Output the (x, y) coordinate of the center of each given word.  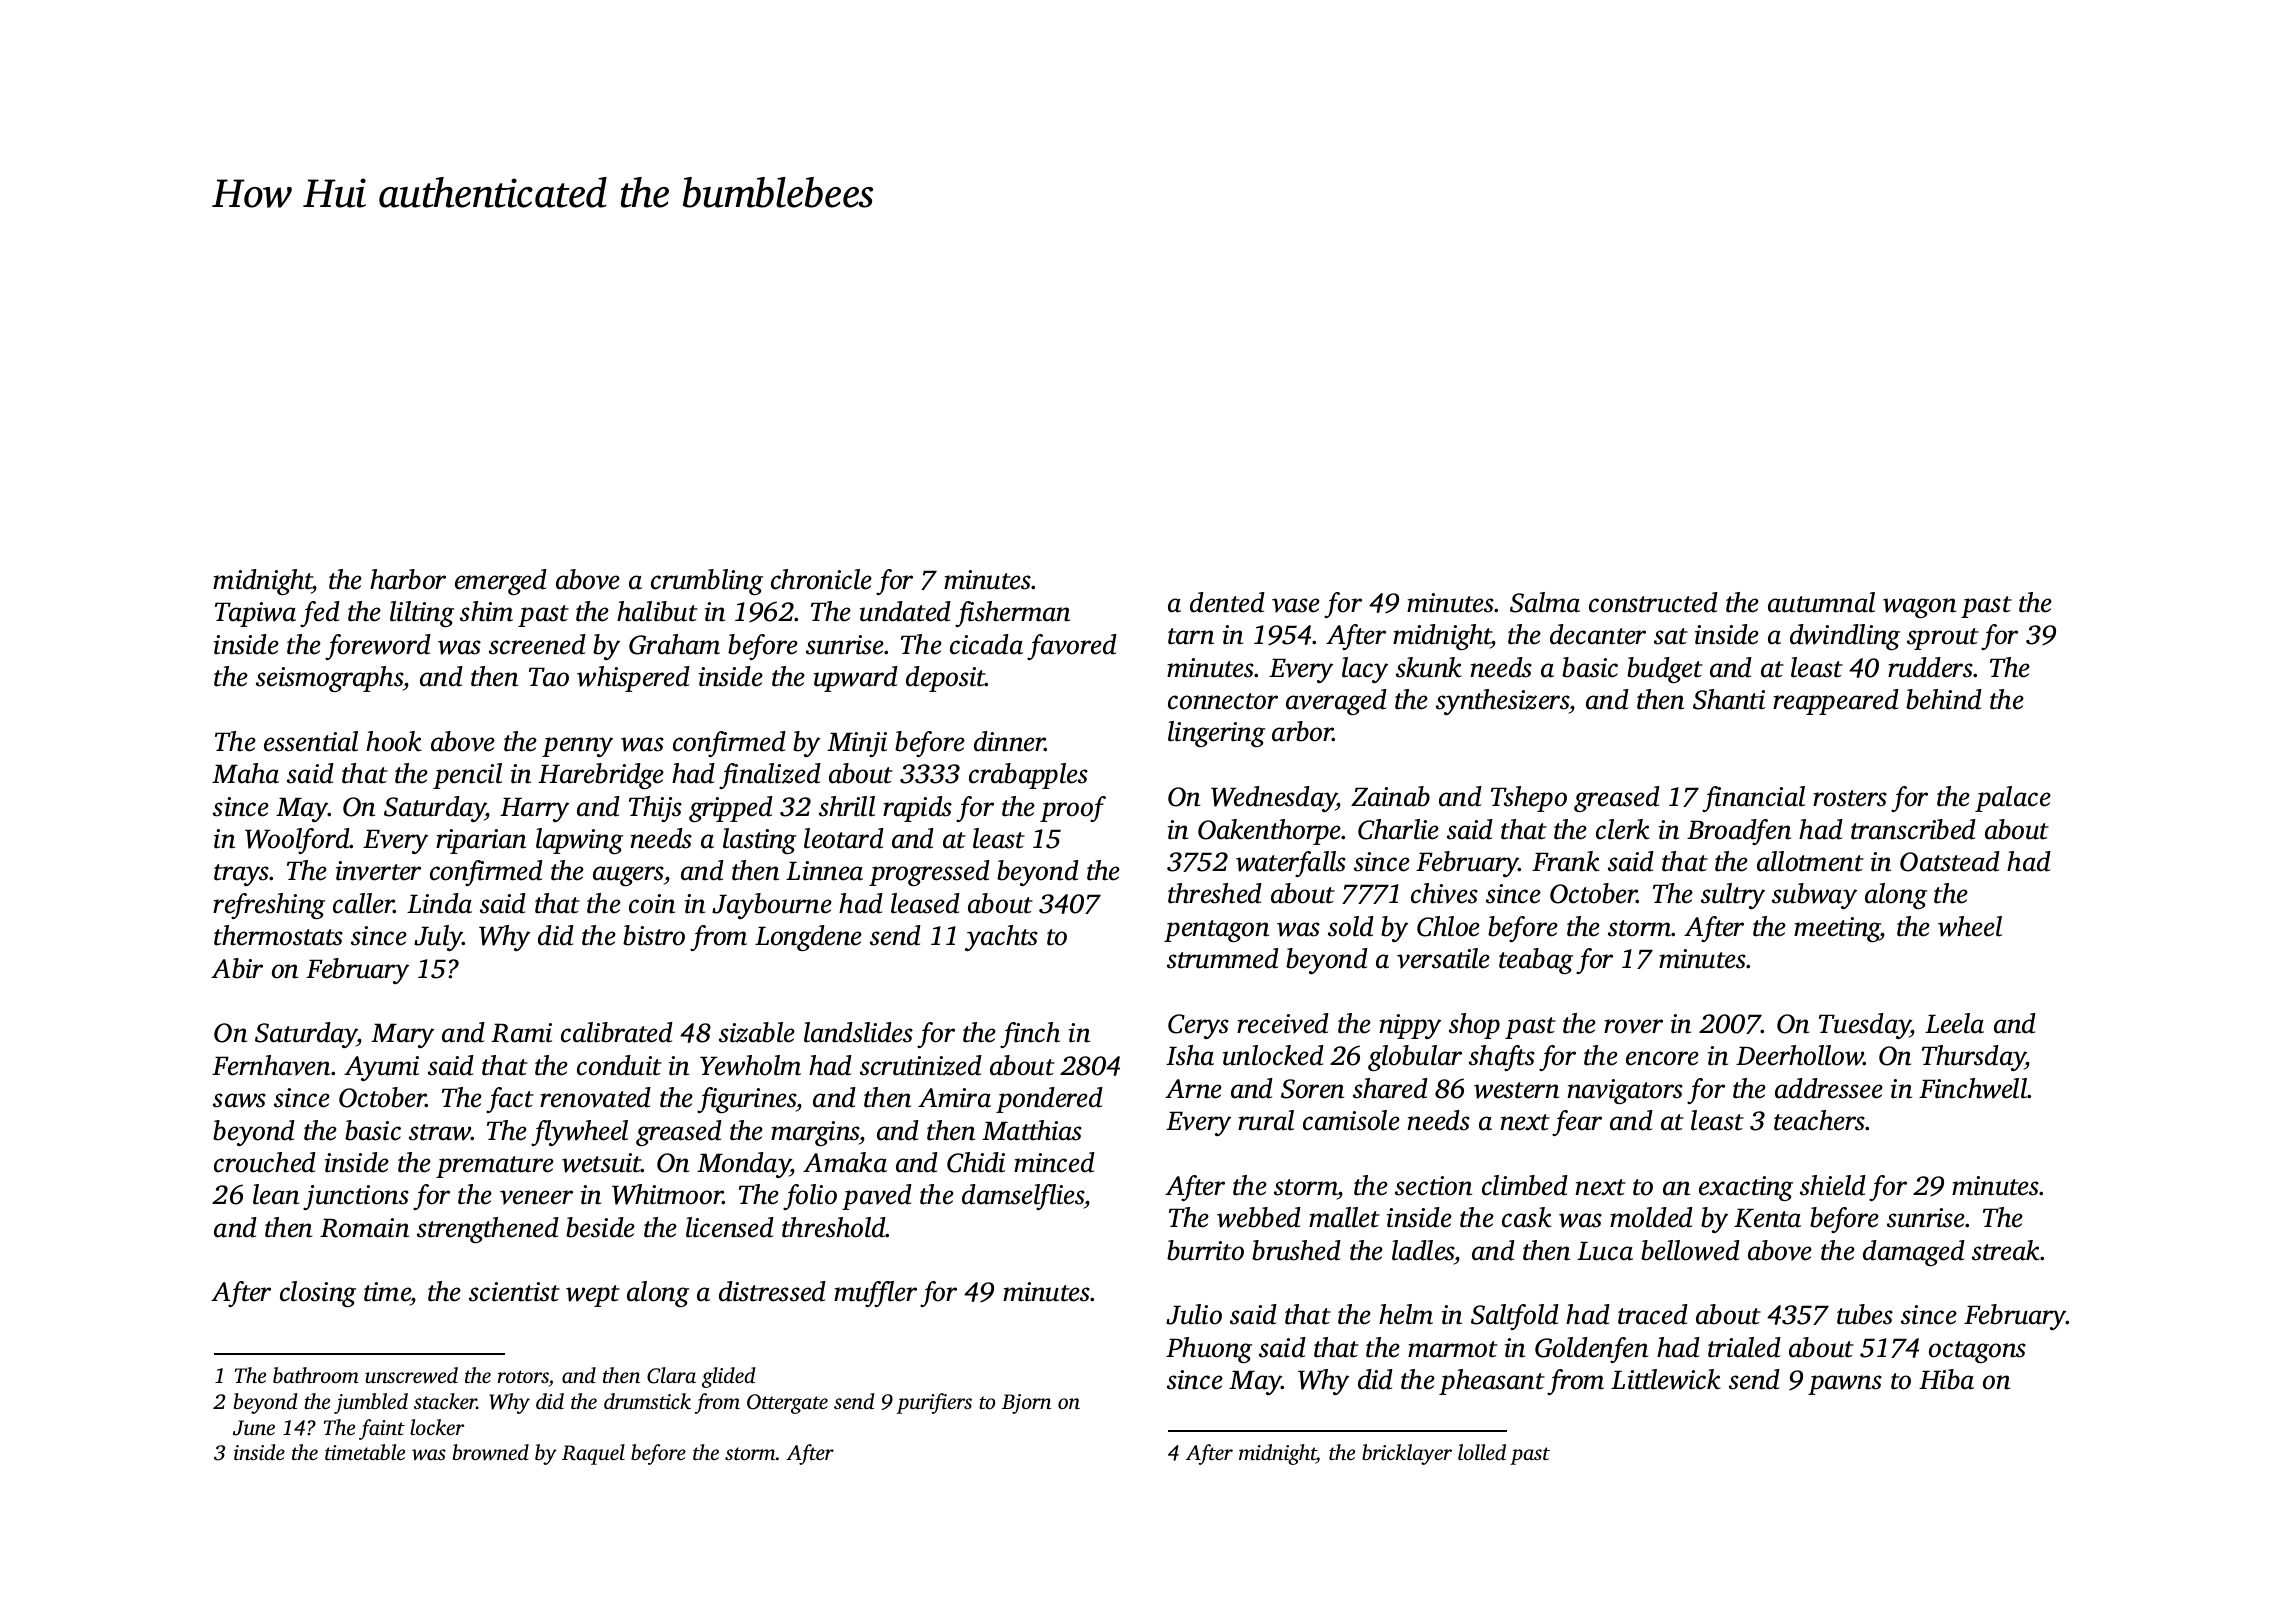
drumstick (647, 1401)
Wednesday (1274, 799)
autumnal (1821, 602)
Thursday (1974, 1058)
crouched (265, 1162)
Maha (245, 773)
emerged (501, 582)
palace (2013, 799)
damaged (1914, 1253)
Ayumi (381, 1068)
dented (1227, 602)
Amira (954, 1098)
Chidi (976, 1162)
